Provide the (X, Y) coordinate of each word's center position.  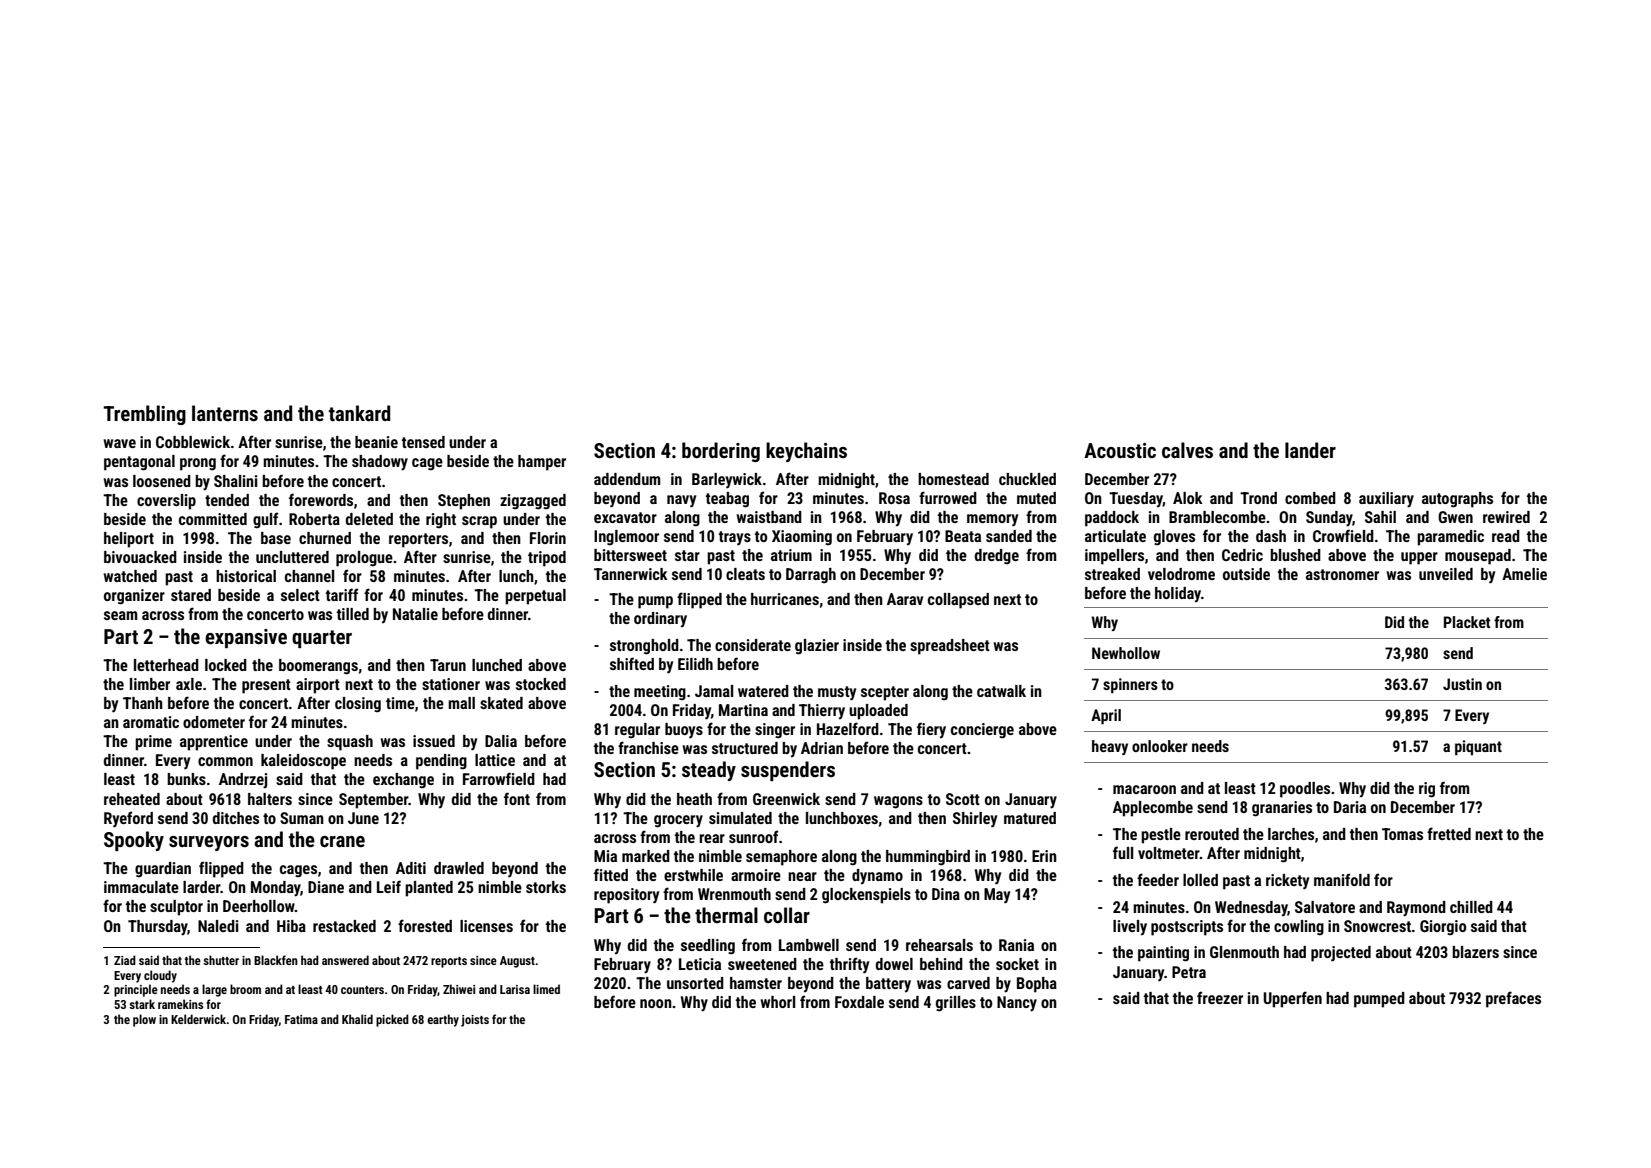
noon (656, 1003)
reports (449, 962)
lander (1310, 450)
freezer (1220, 997)
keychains (806, 452)
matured (1030, 818)
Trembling (144, 415)
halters (270, 799)
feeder (1158, 879)
